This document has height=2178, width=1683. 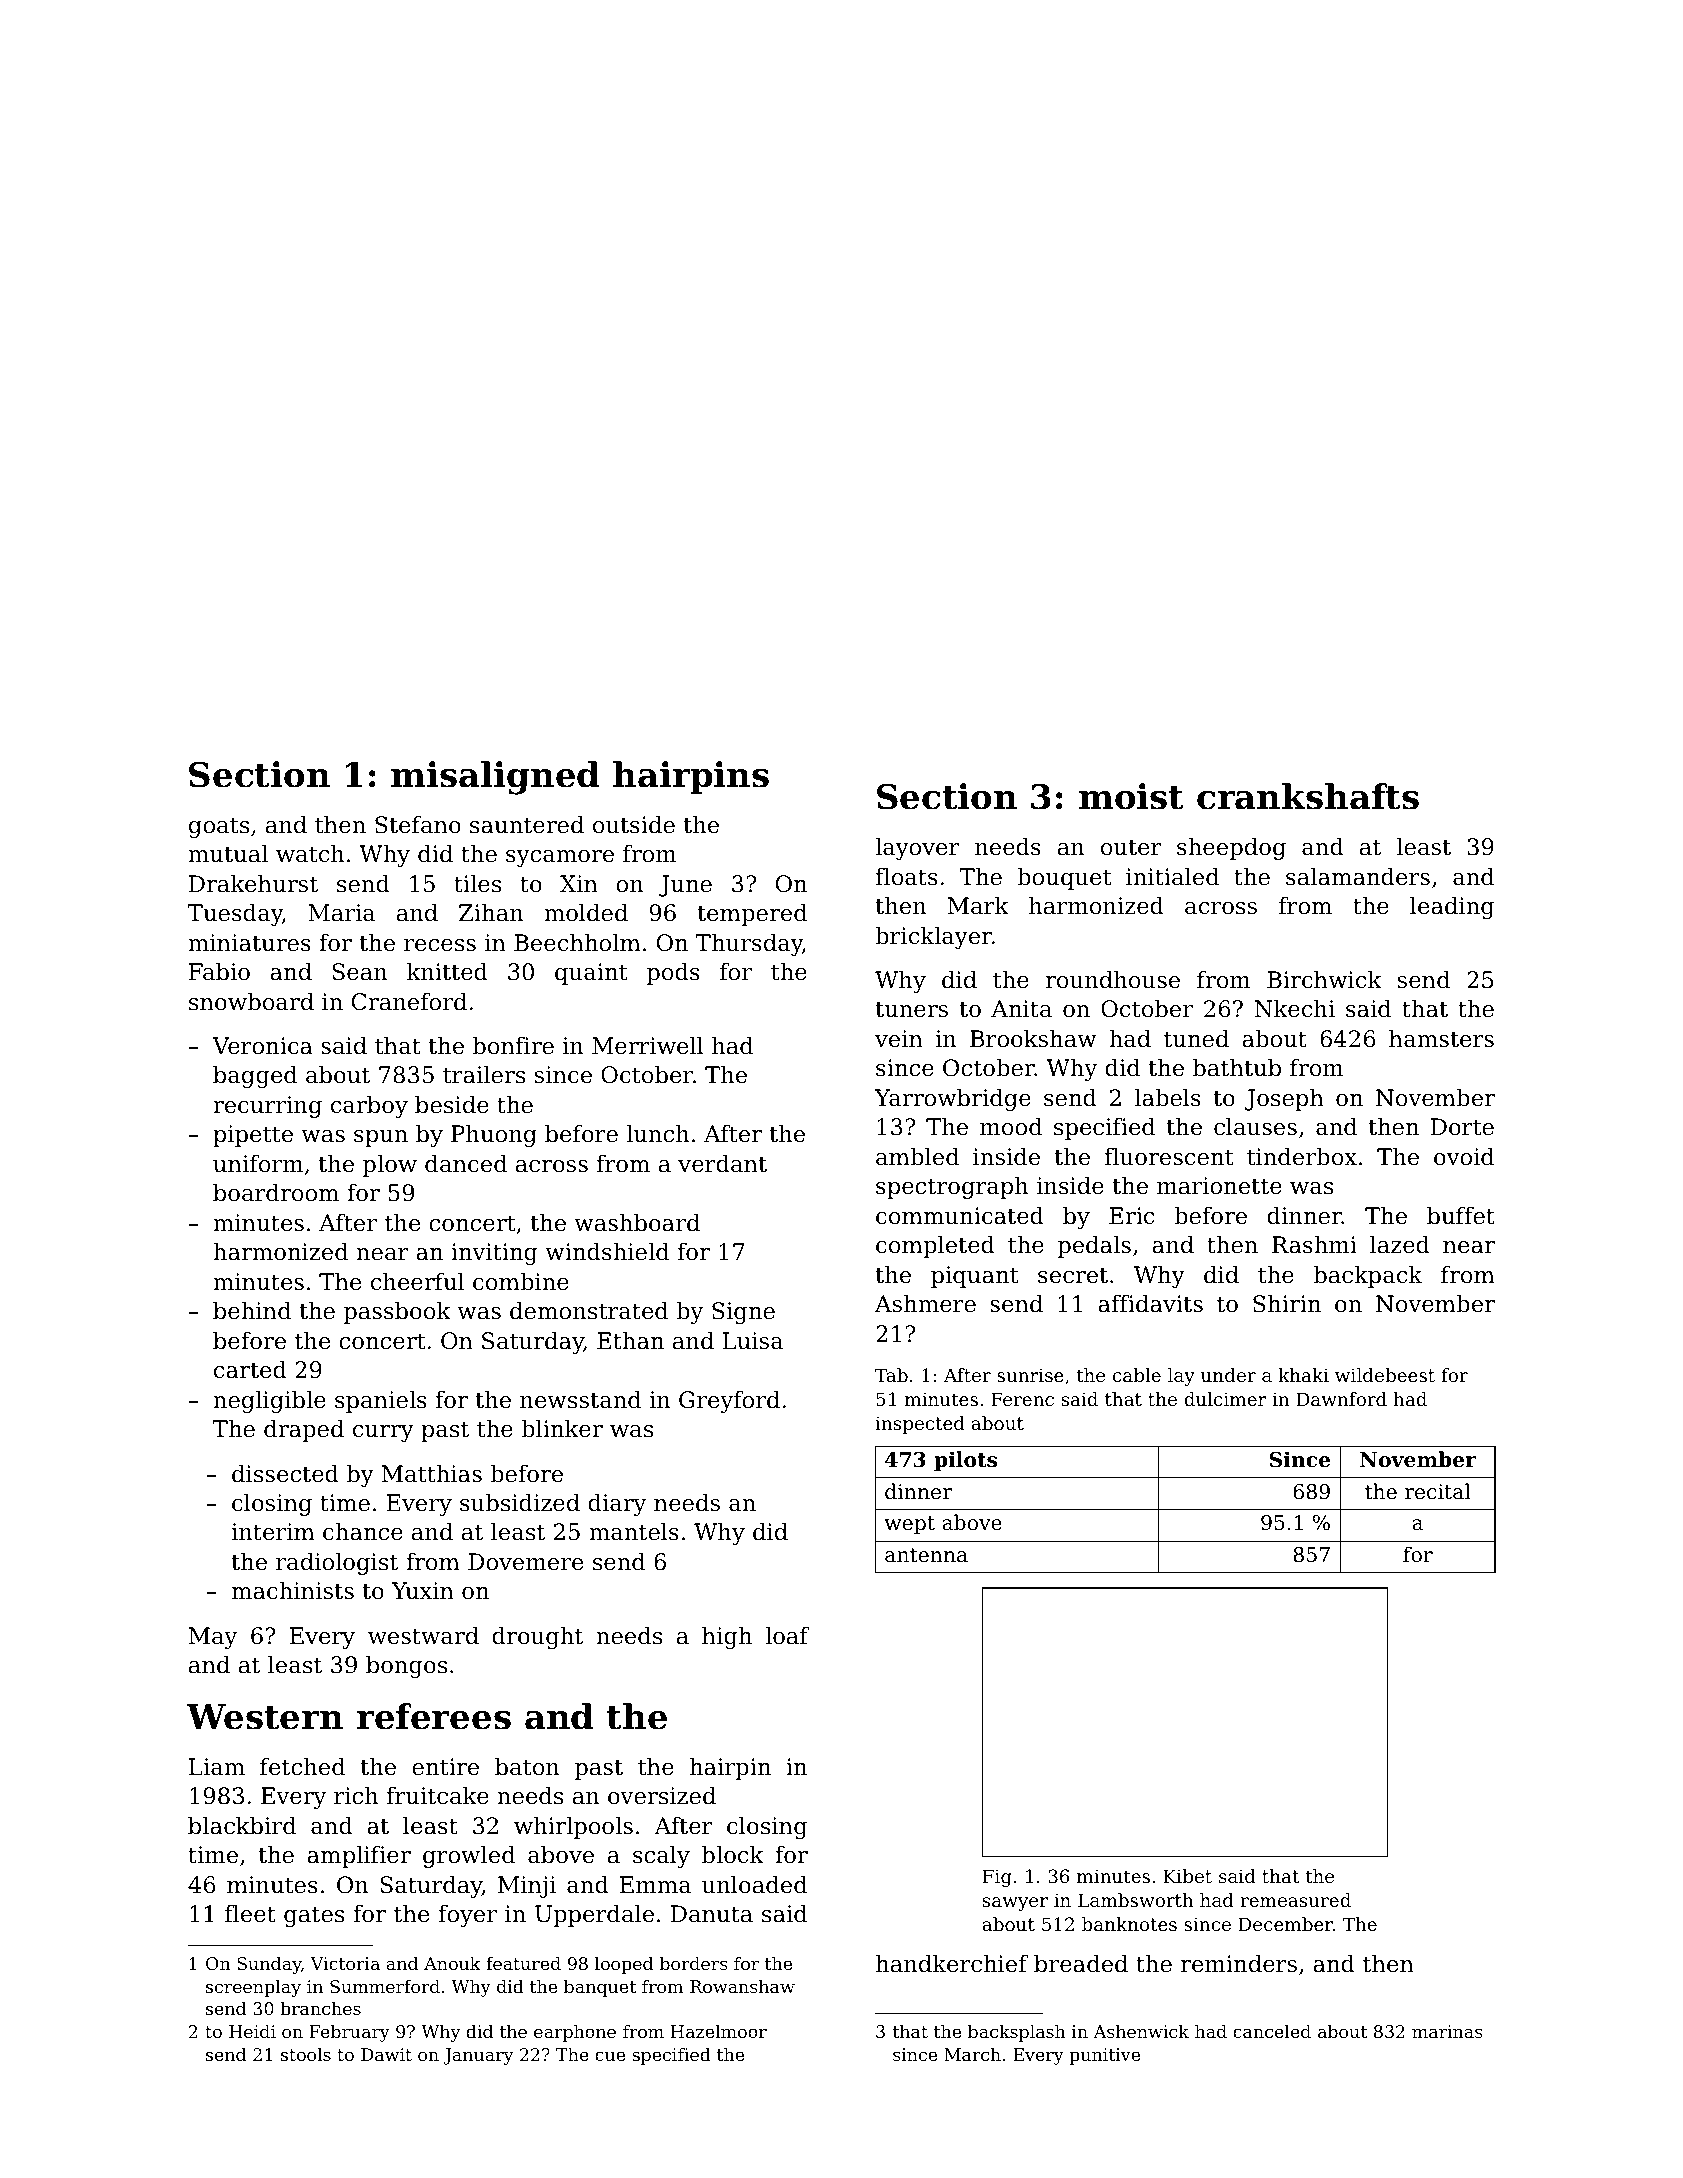 What do you see at coordinates (972, 2054) in the document?
I see `March` at bounding box center [972, 2054].
